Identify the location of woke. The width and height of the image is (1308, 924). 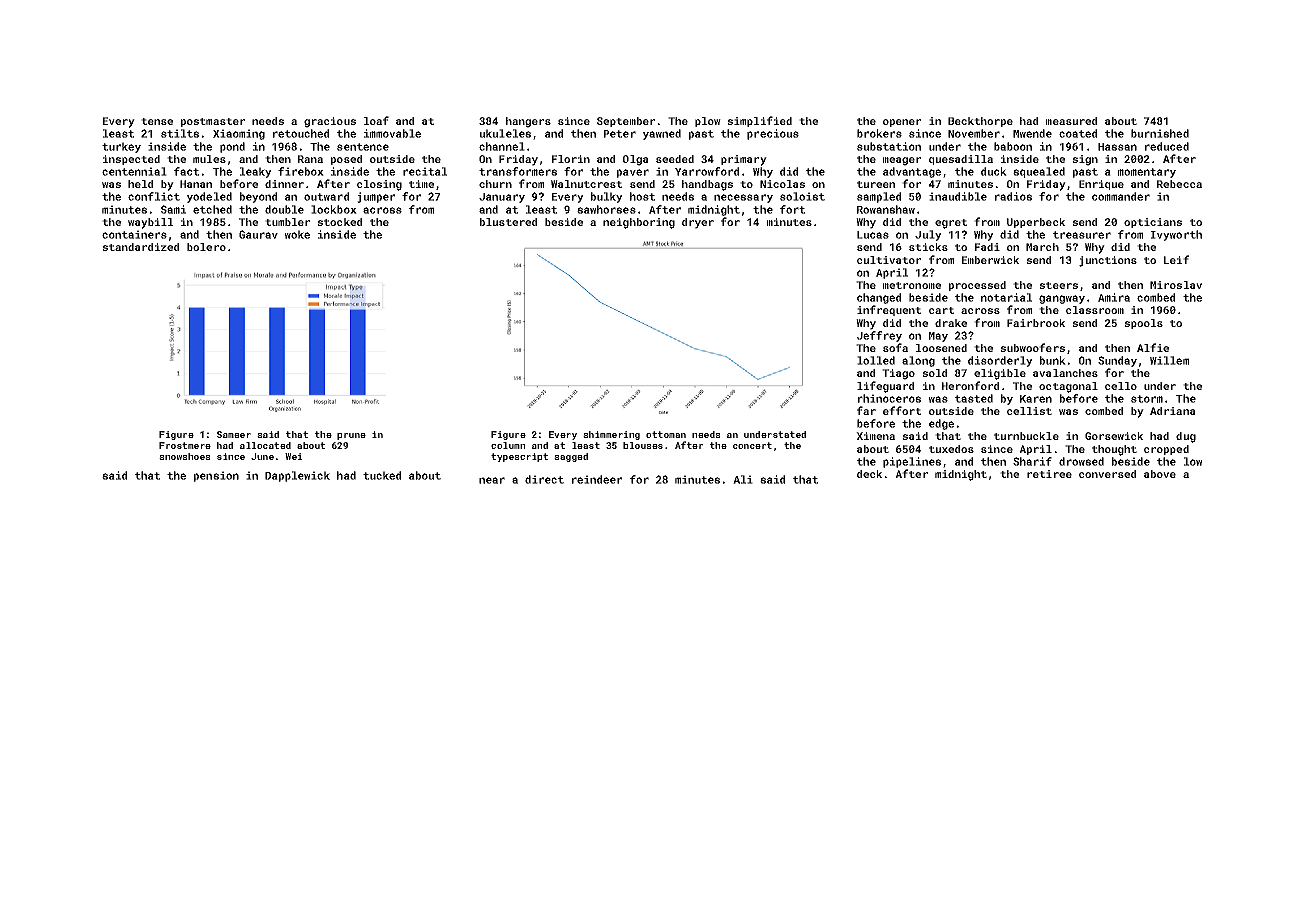
(297, 234).
